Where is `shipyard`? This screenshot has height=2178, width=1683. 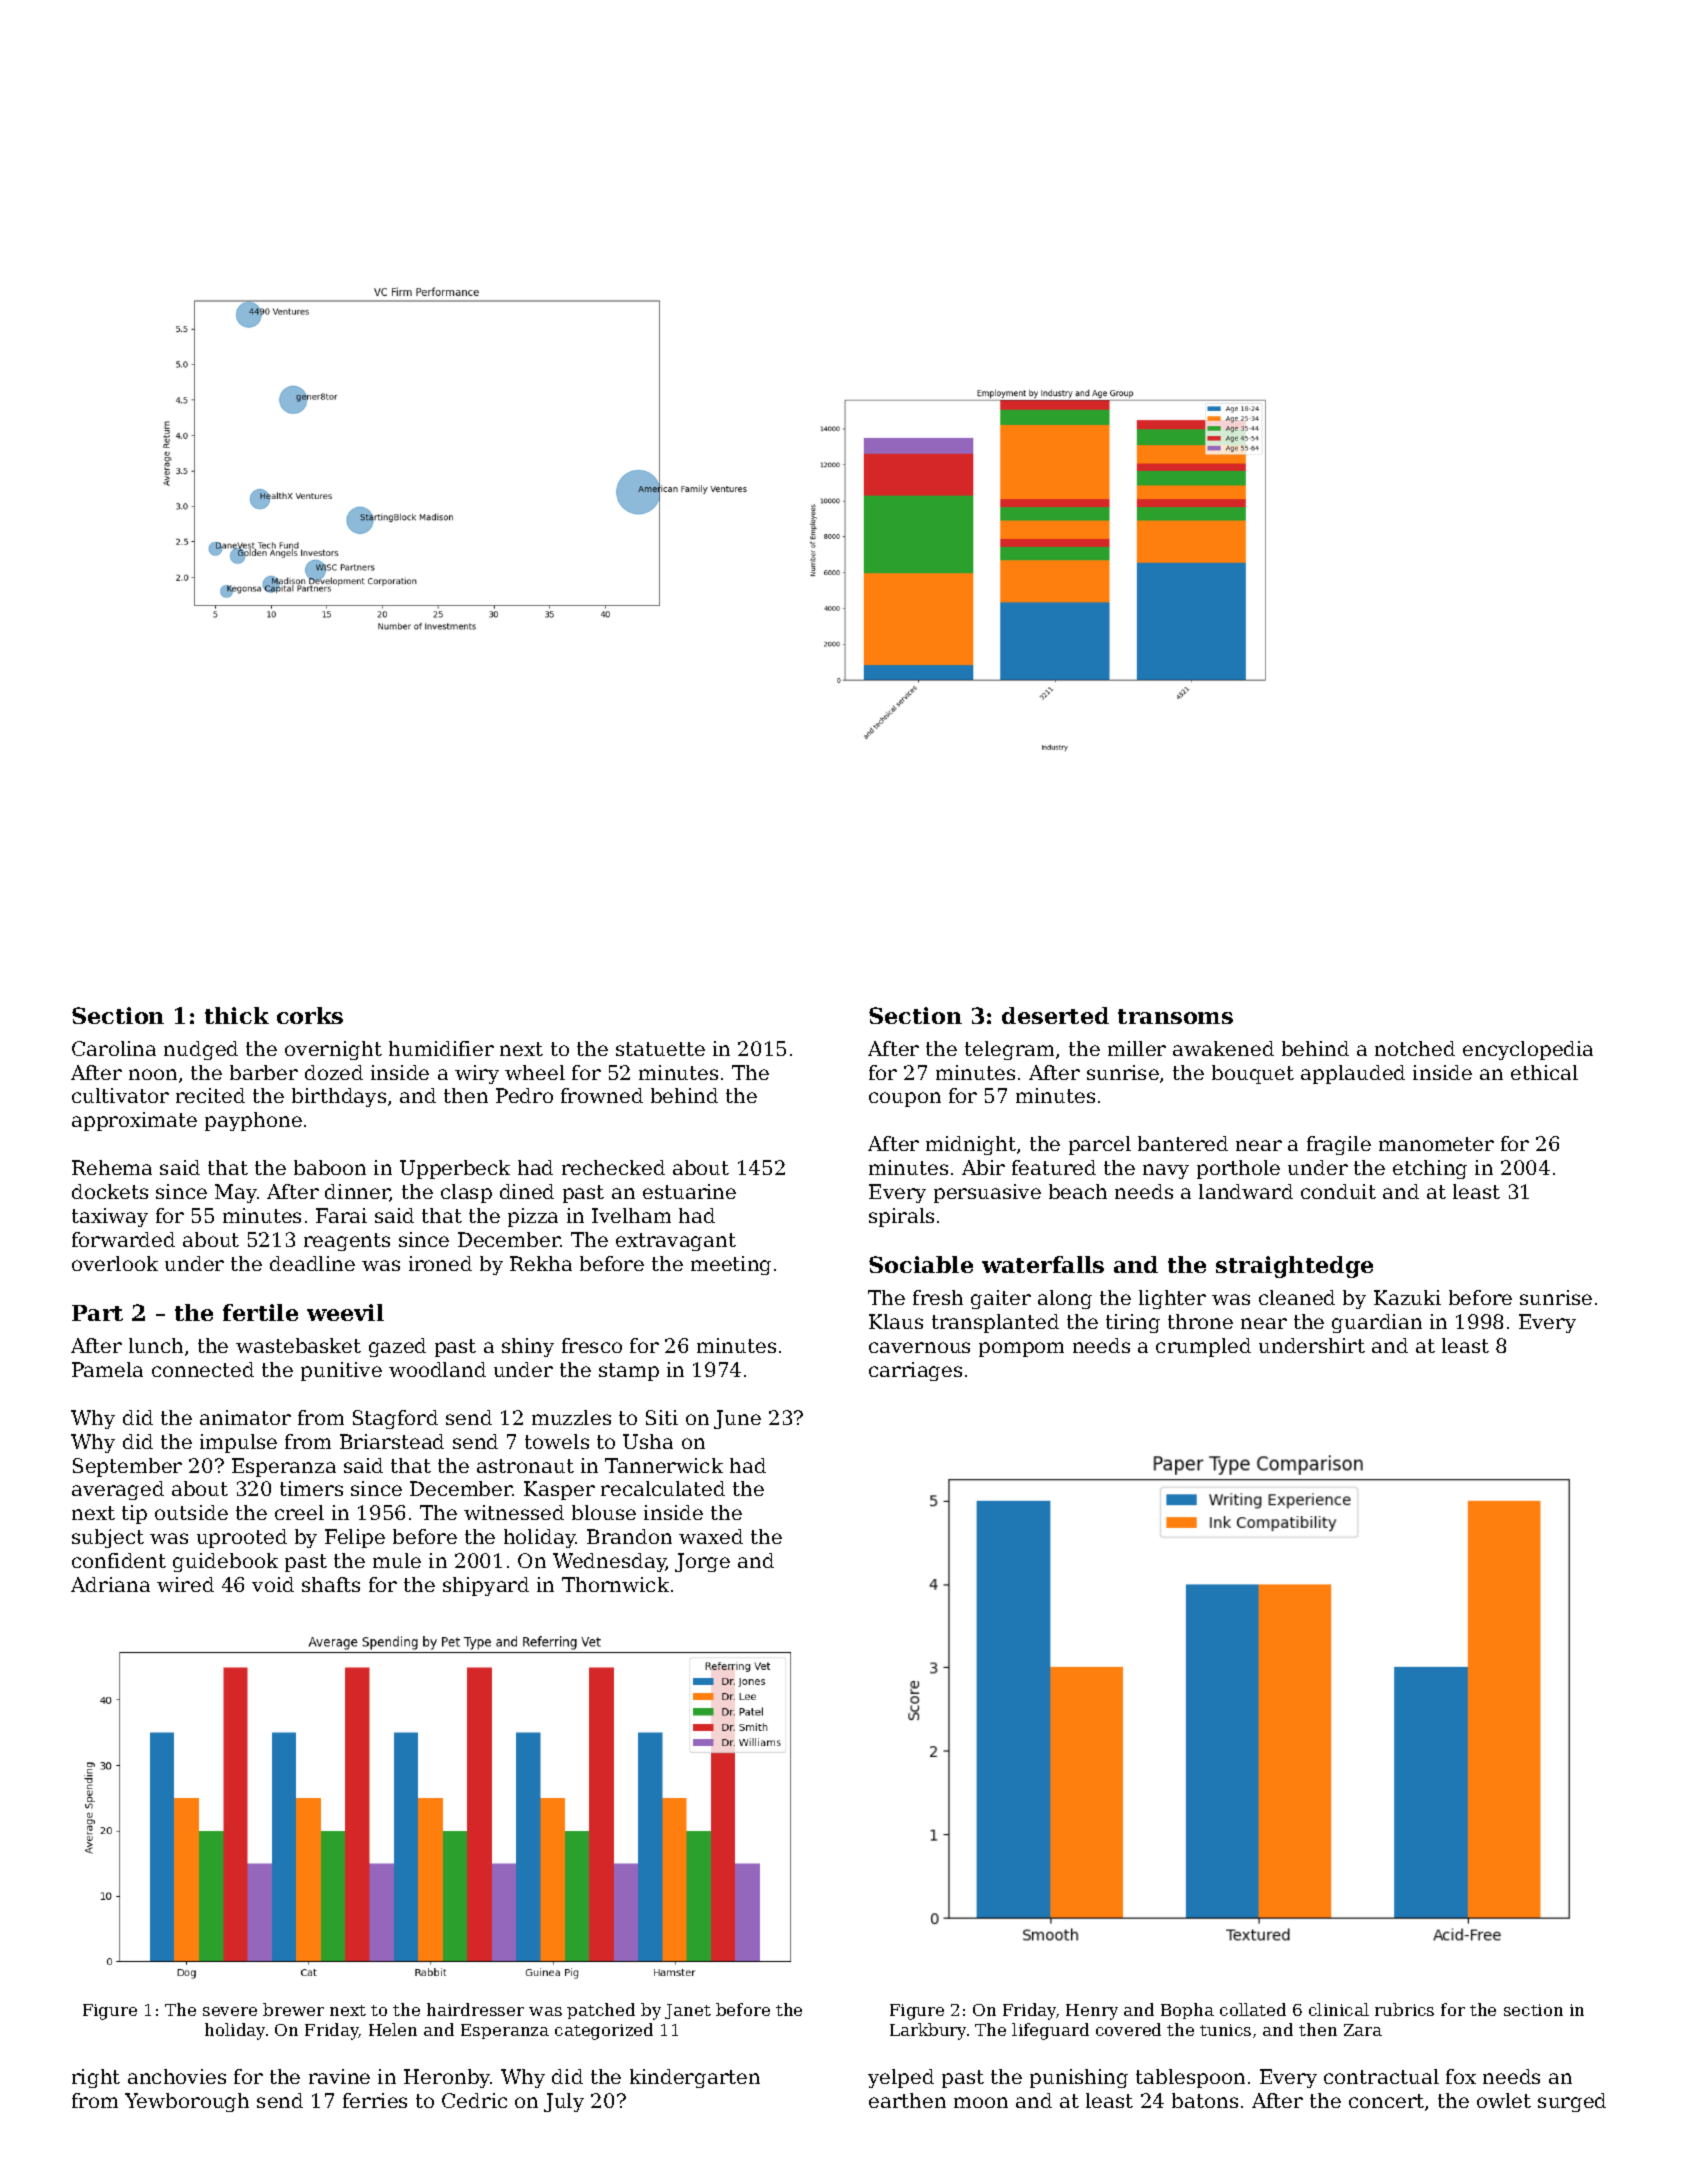
shipyard is located at coordinates (486, 1586).
